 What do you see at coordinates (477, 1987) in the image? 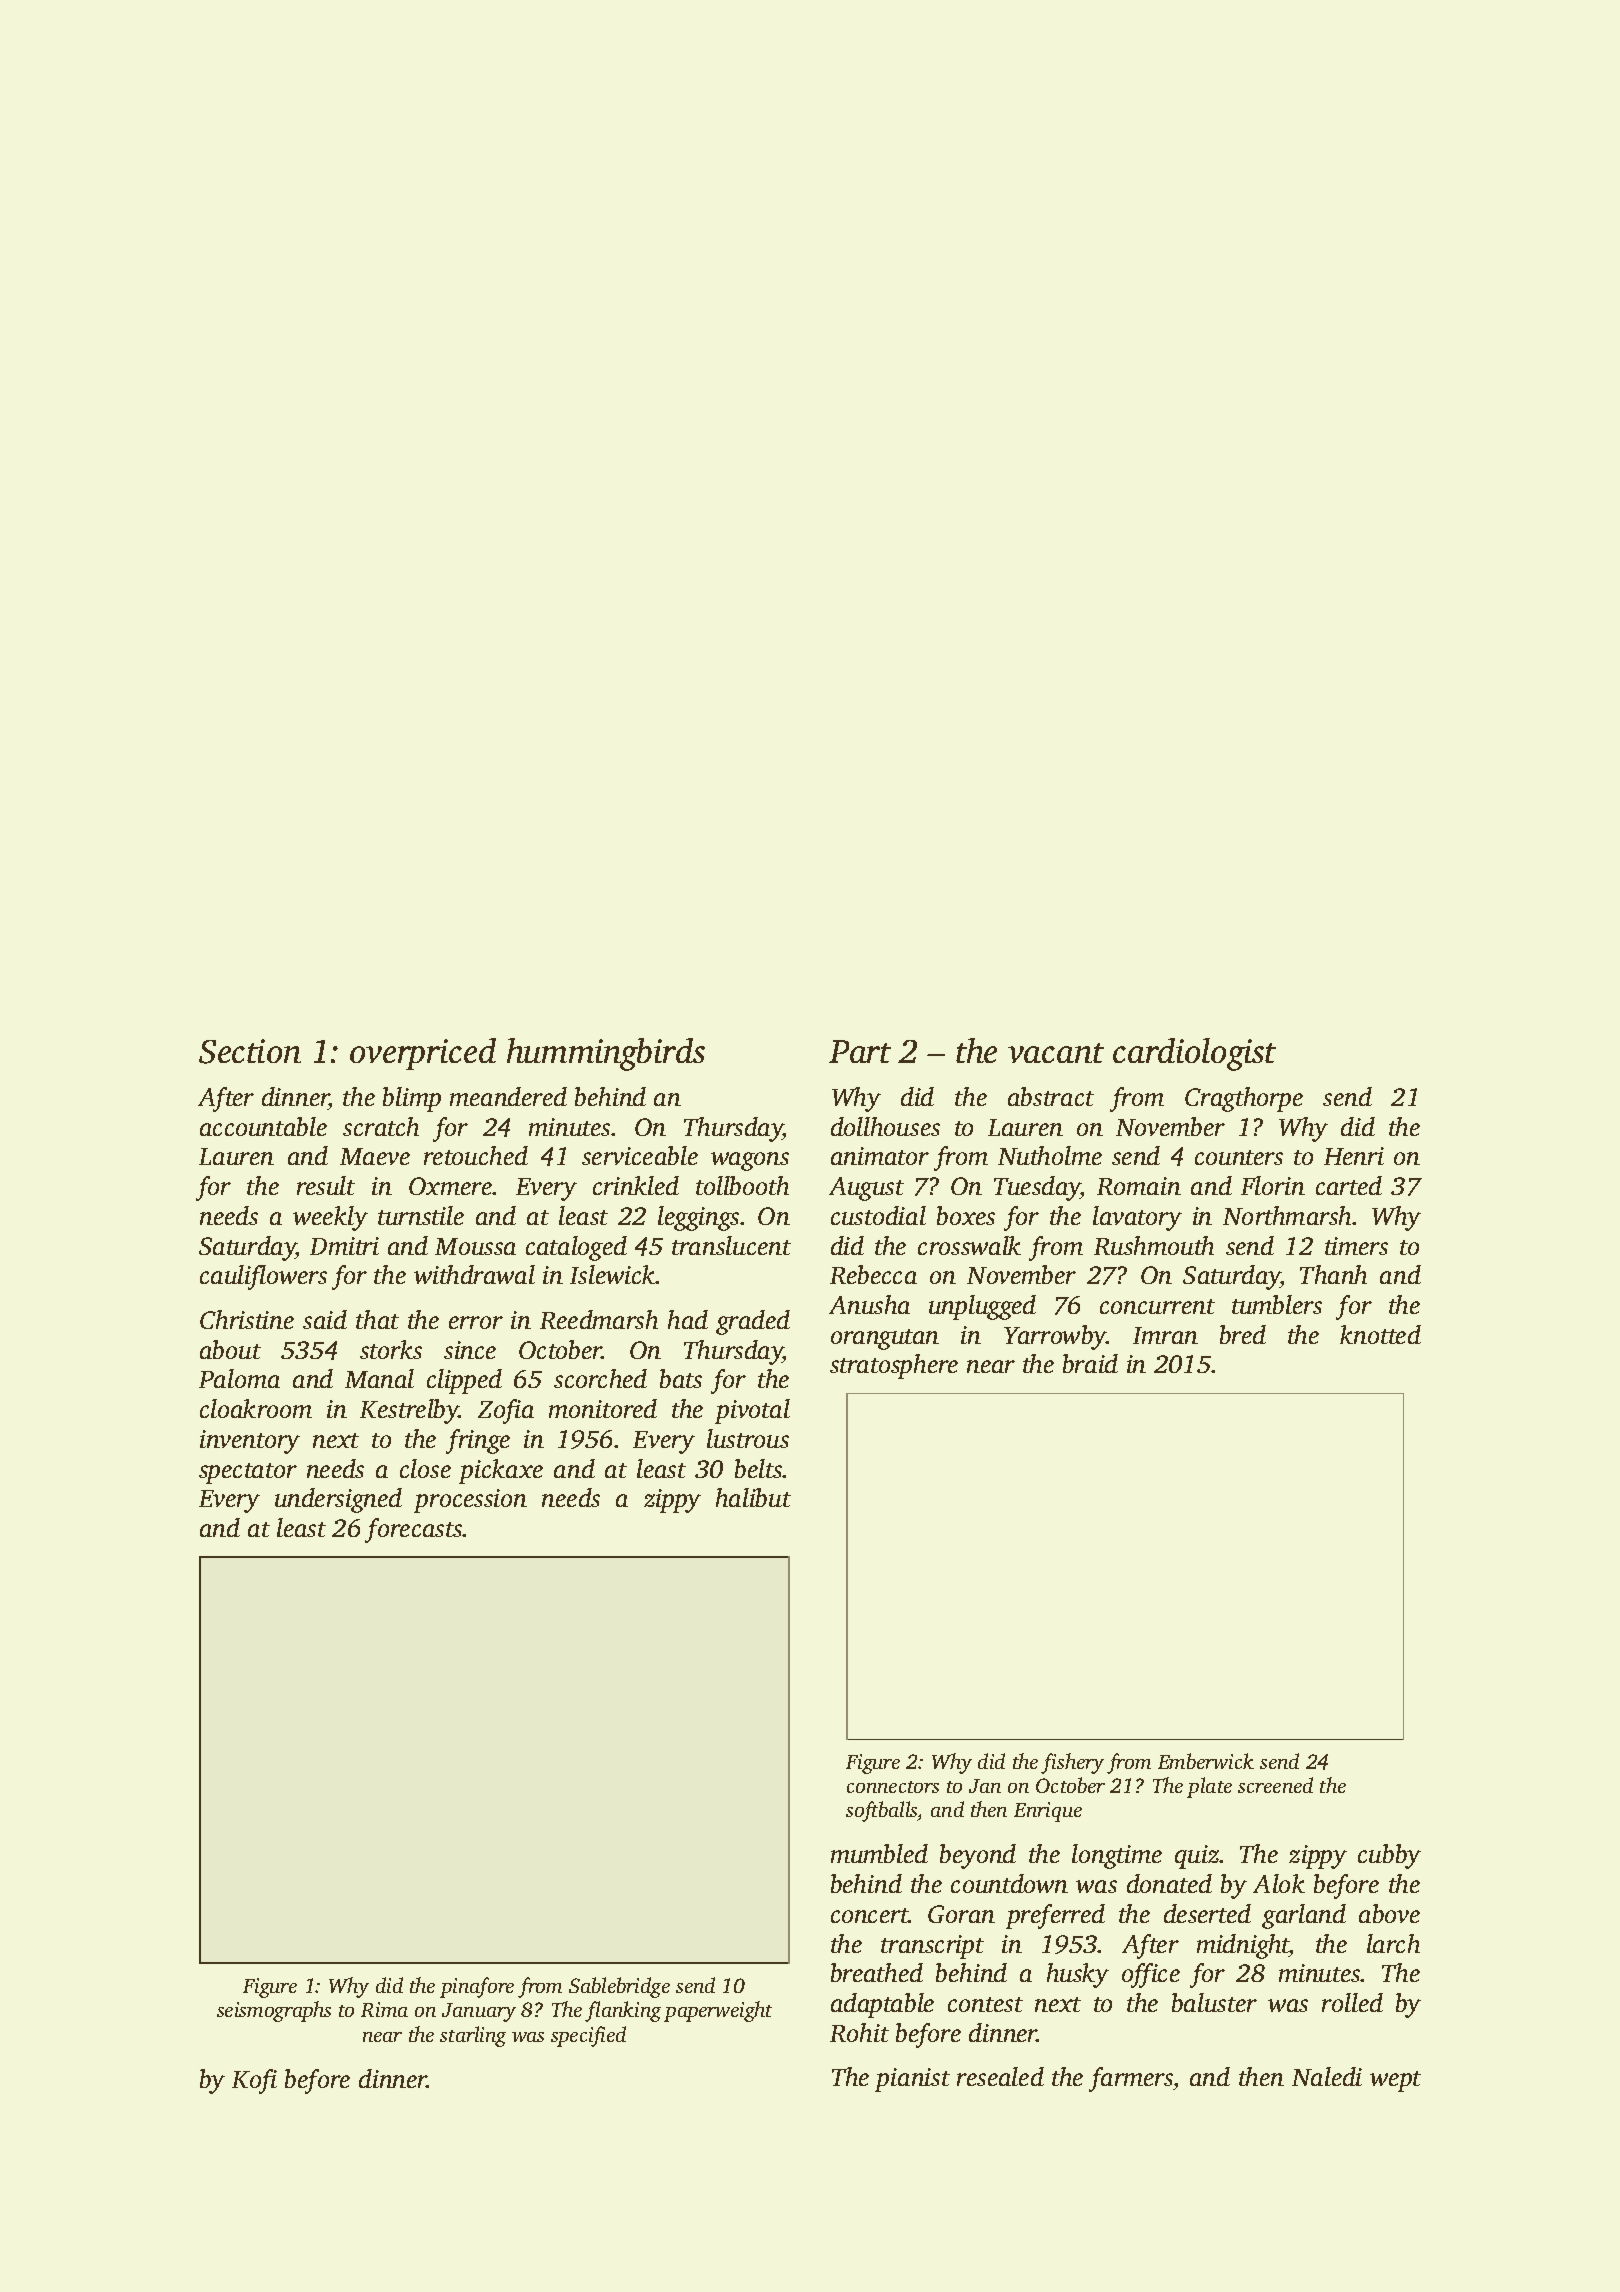
I see `pinafore` at bounding box center [477, 1987].
